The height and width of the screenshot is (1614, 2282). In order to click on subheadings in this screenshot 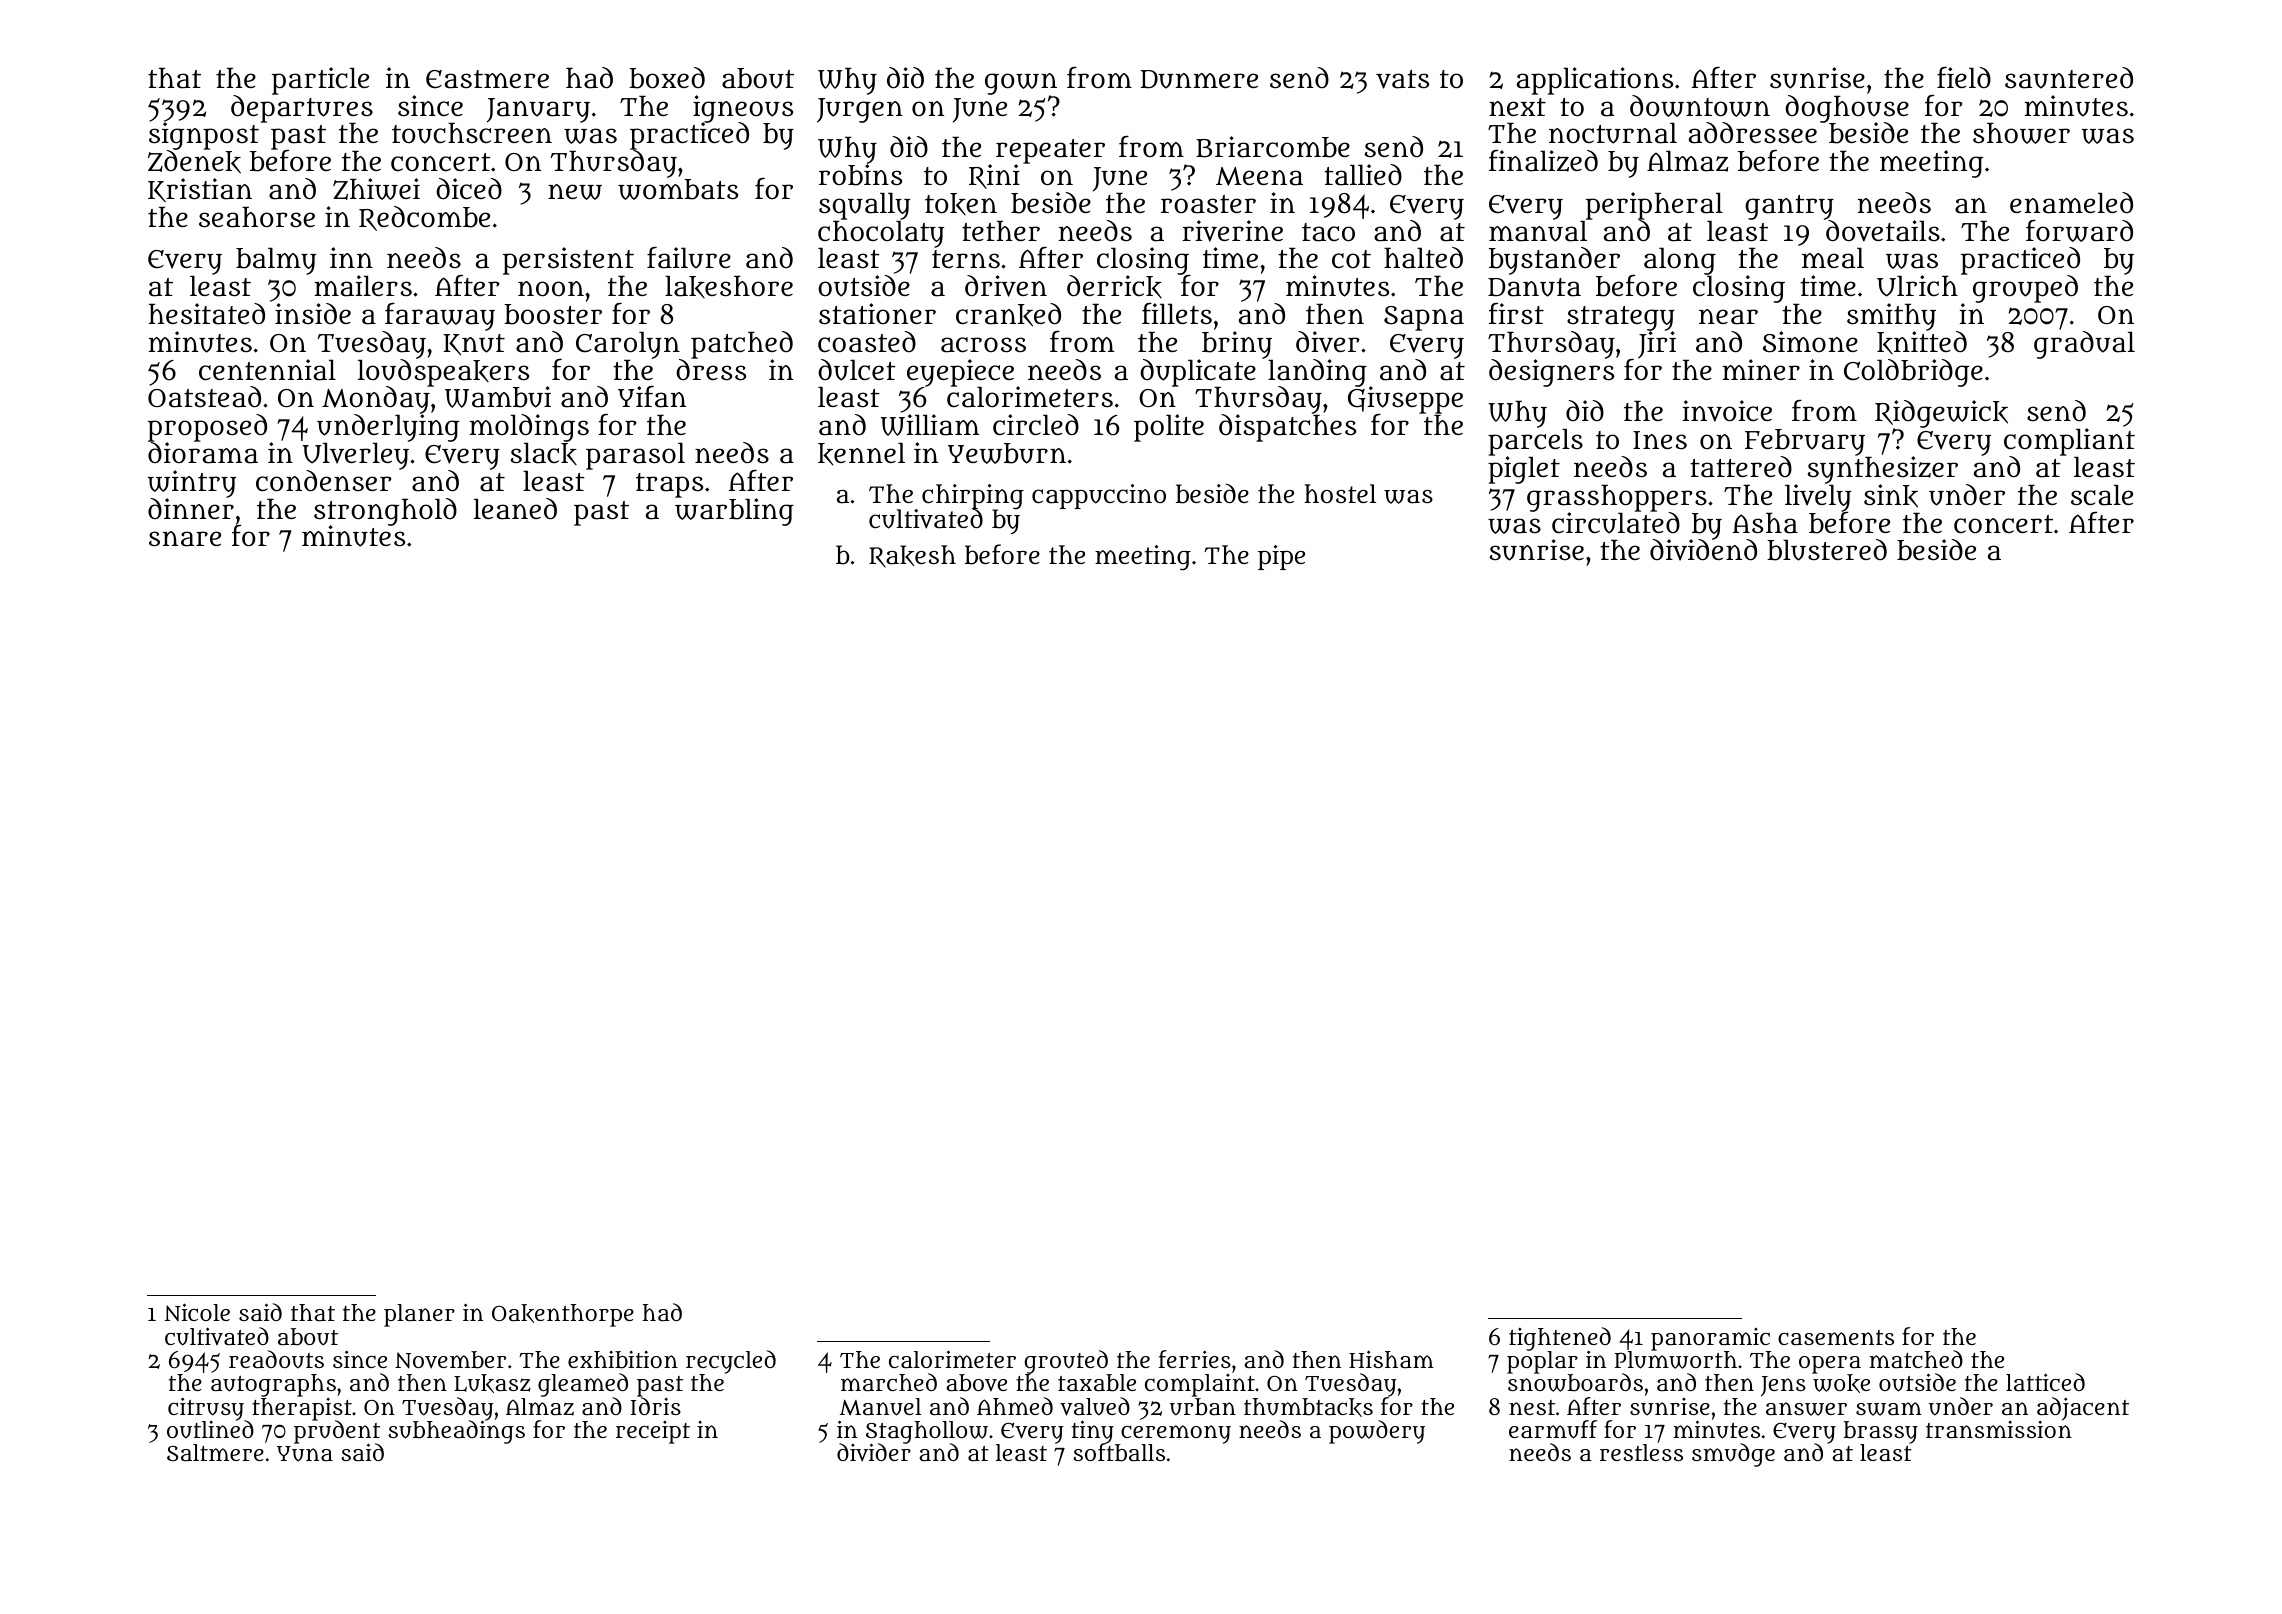, I will do `click(456, 1432)`.
